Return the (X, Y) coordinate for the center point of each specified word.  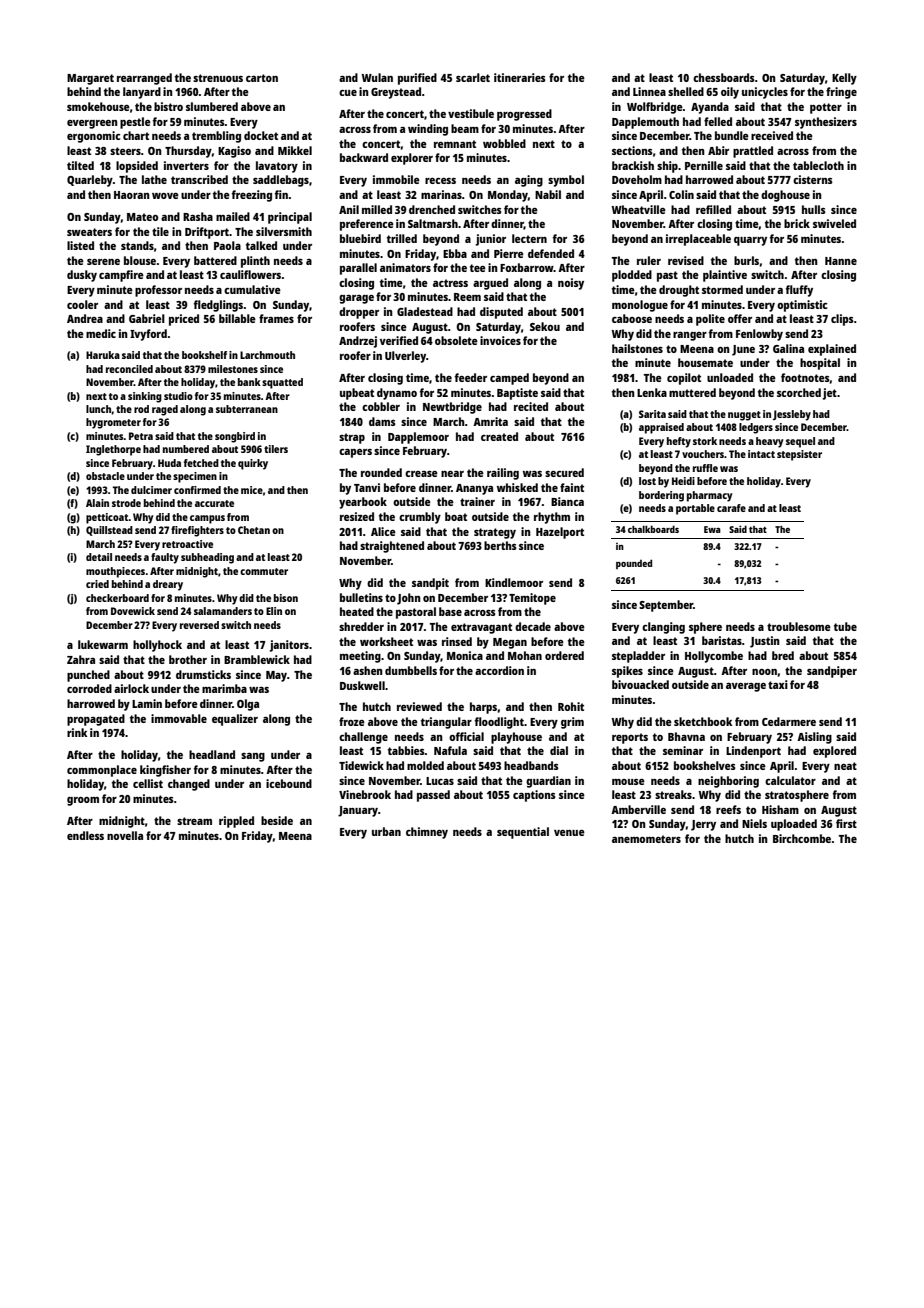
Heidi (683, 481)
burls (746, 260)
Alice (383, 531)
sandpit (430, 584)
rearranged (144, 79)
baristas (722, 640)
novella (125, 835)
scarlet (473, 77)
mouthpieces (115, 572)
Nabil (548, 194)
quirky (253, 464)
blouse (140, 260)
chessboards (724, 77)
